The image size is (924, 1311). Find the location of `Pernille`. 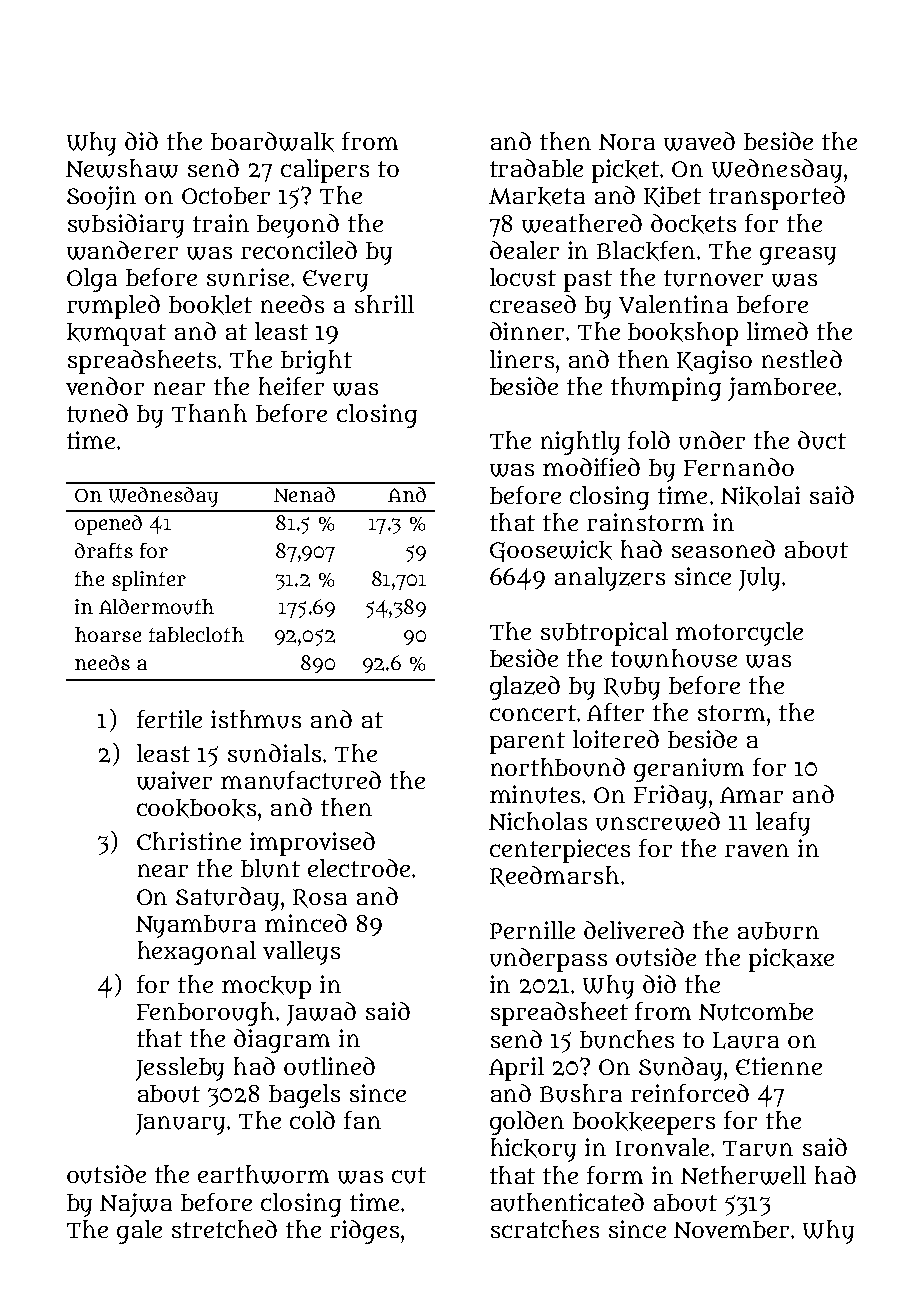

Pernille is located at coordinates (532, 930).
